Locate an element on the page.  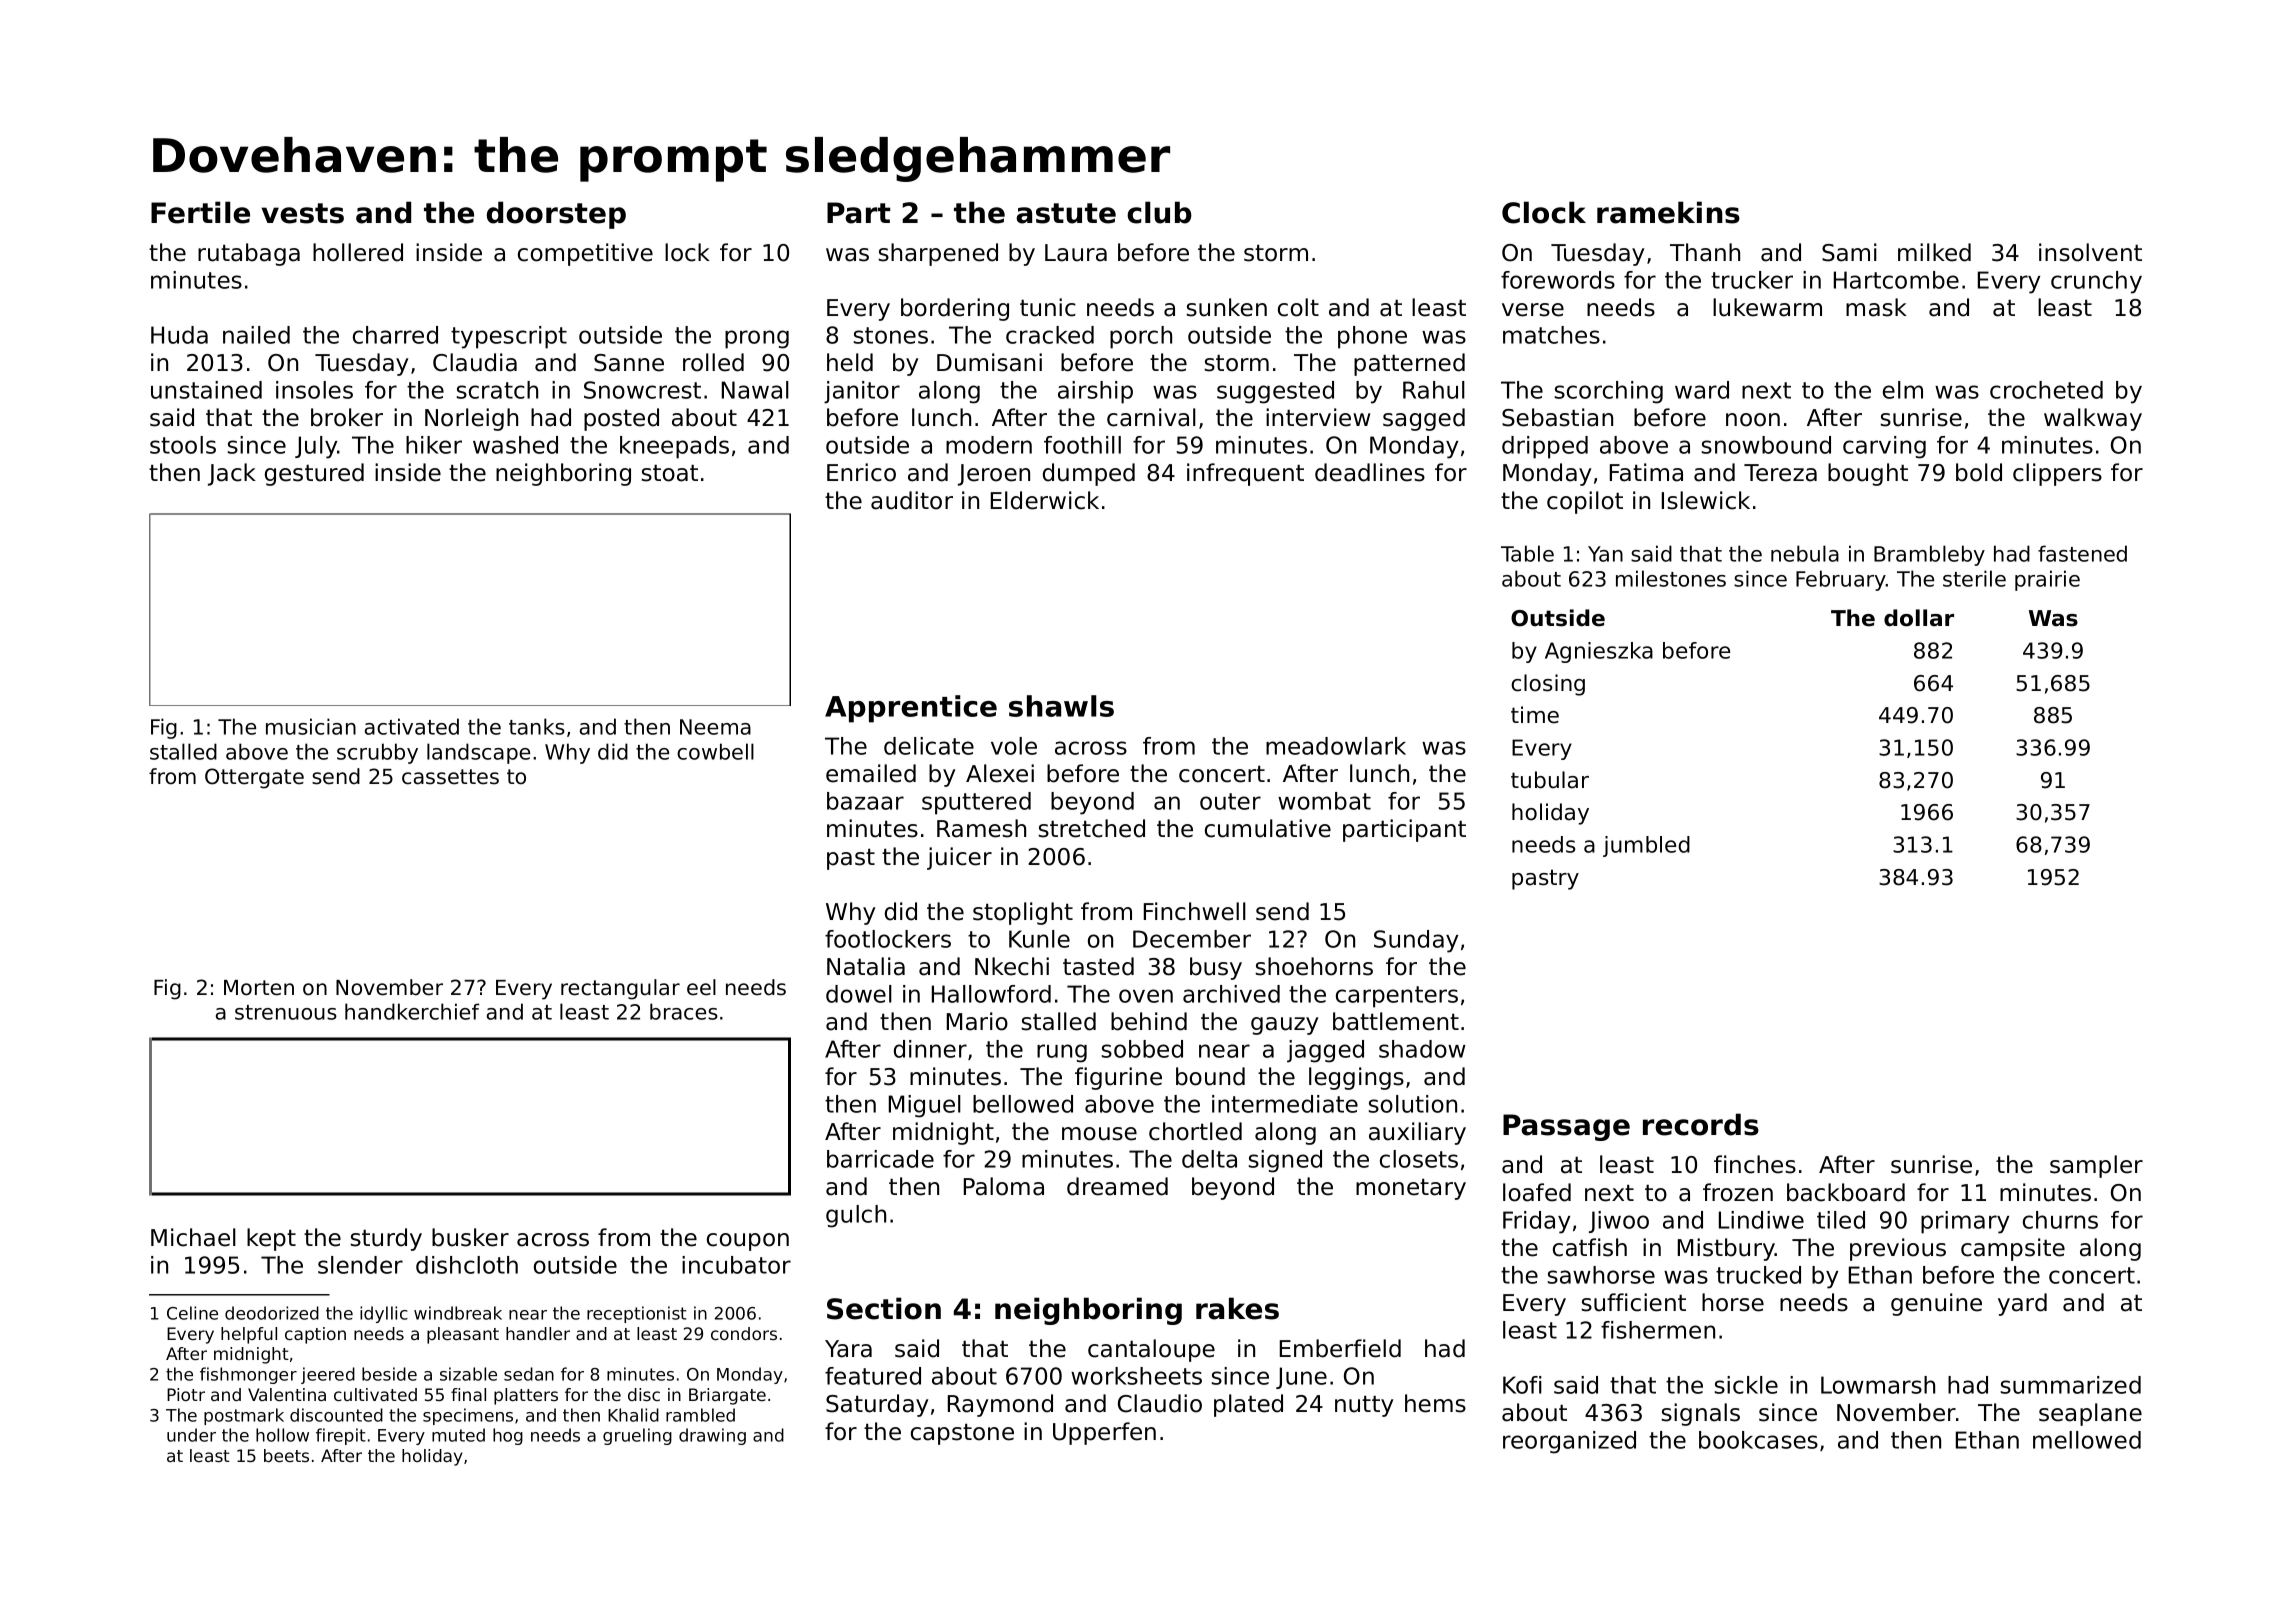
jumbled is located at coordinates (1646, 846).
